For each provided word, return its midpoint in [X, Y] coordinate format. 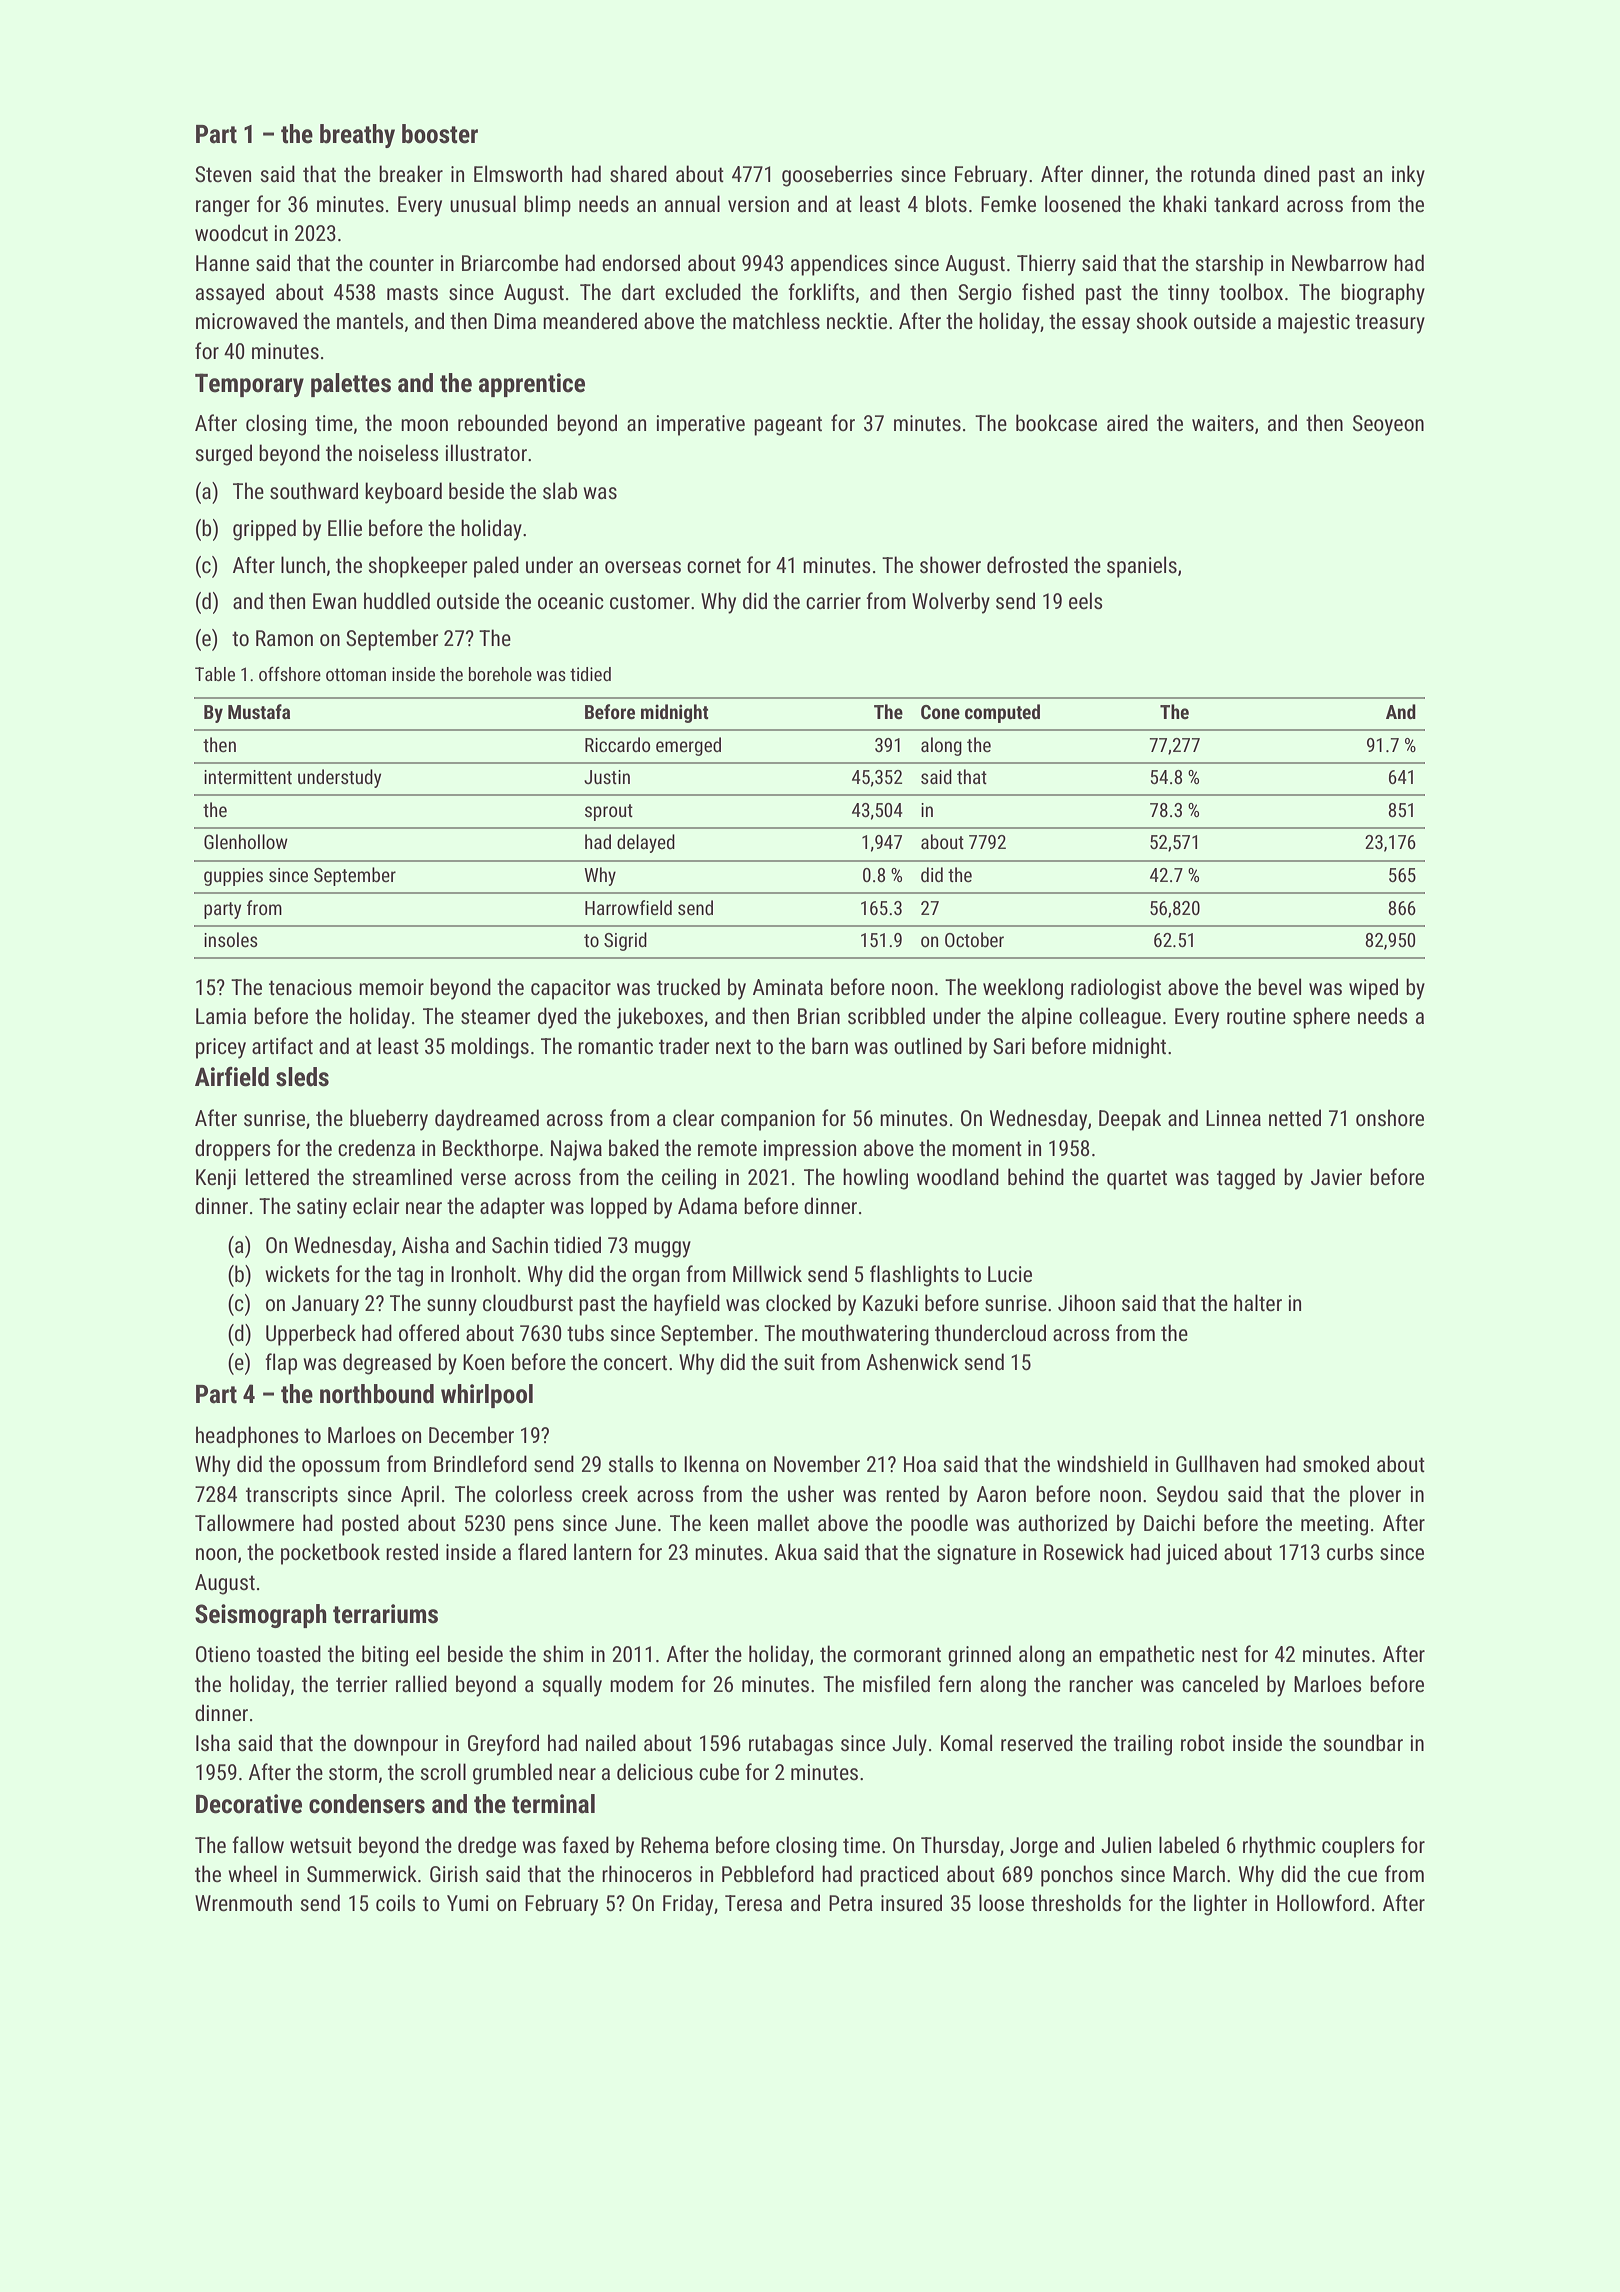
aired [1127, 423]
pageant [788, 426]
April [420, 1496]
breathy [357, 136]
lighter [1220, 1905]
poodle [939, 1525]
